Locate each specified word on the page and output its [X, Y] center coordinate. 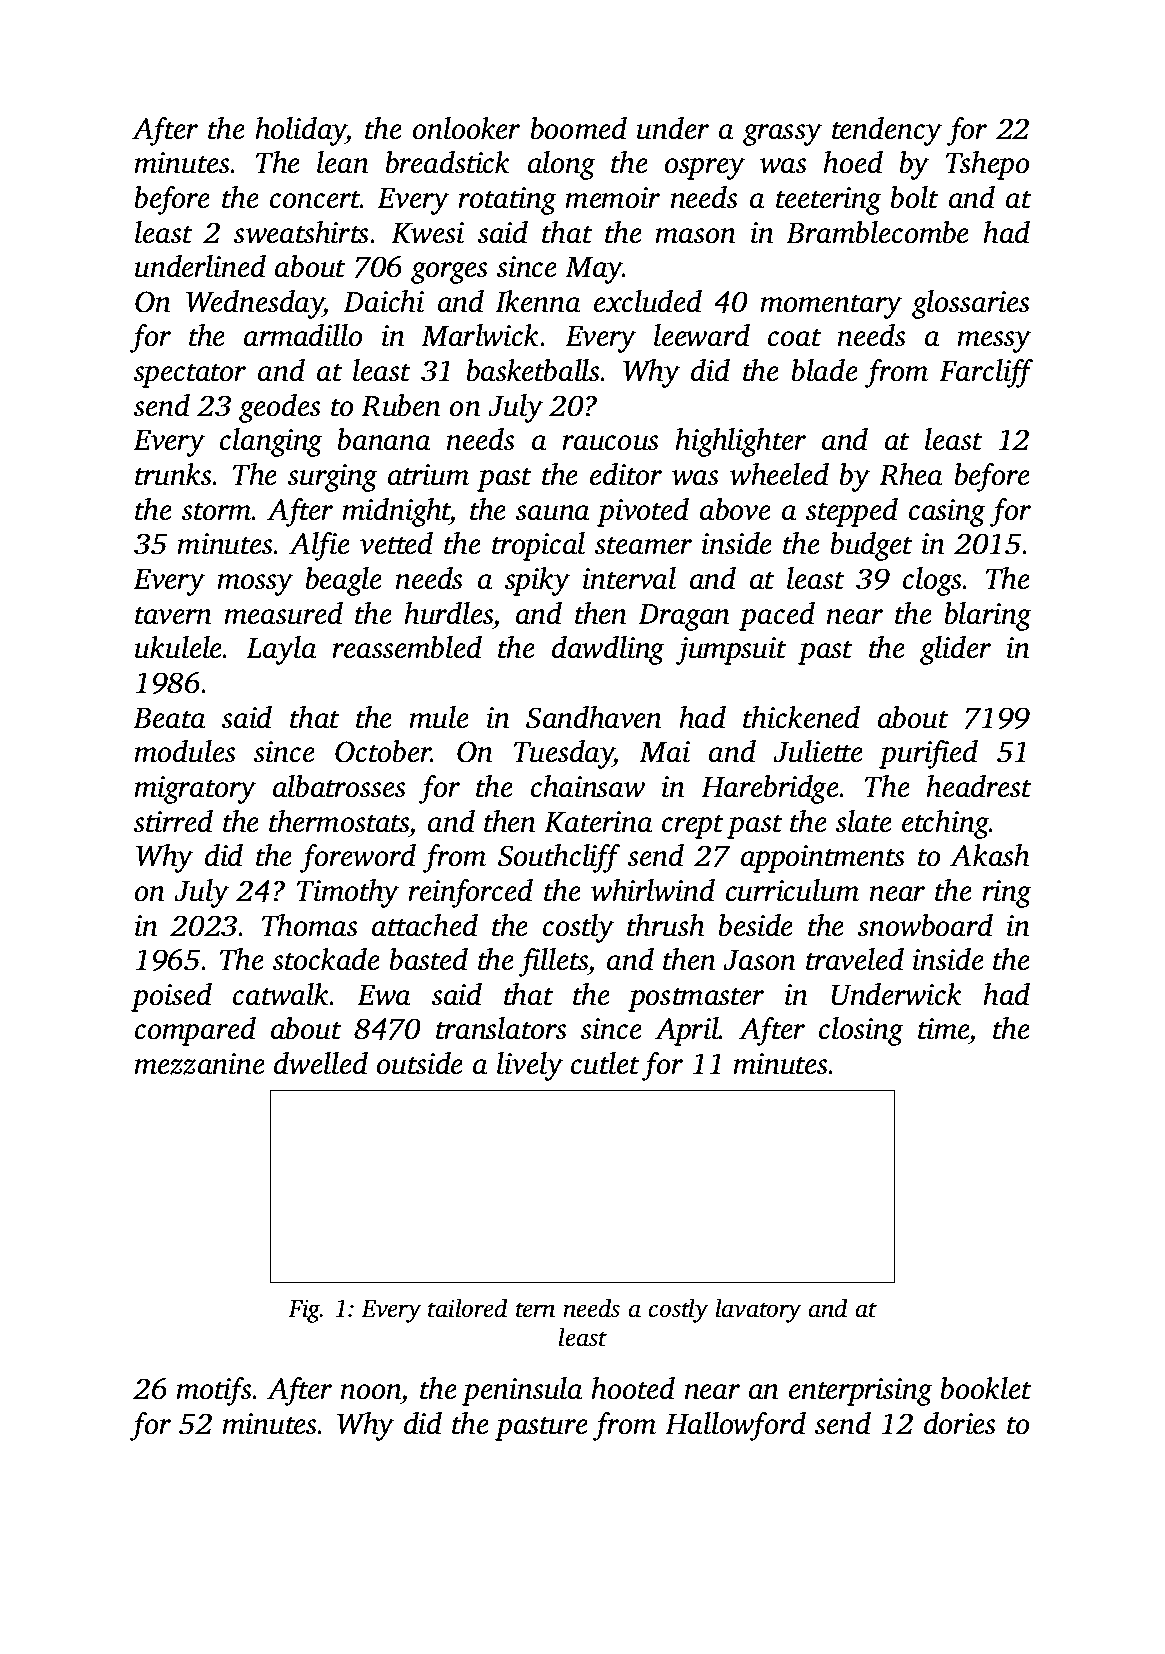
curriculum [792, 890]
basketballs [533, 370]
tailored [467, 1308]
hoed [853, 162]
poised [171, 997]
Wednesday [255, 304]
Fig [304, 1311]
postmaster [696, 999]
